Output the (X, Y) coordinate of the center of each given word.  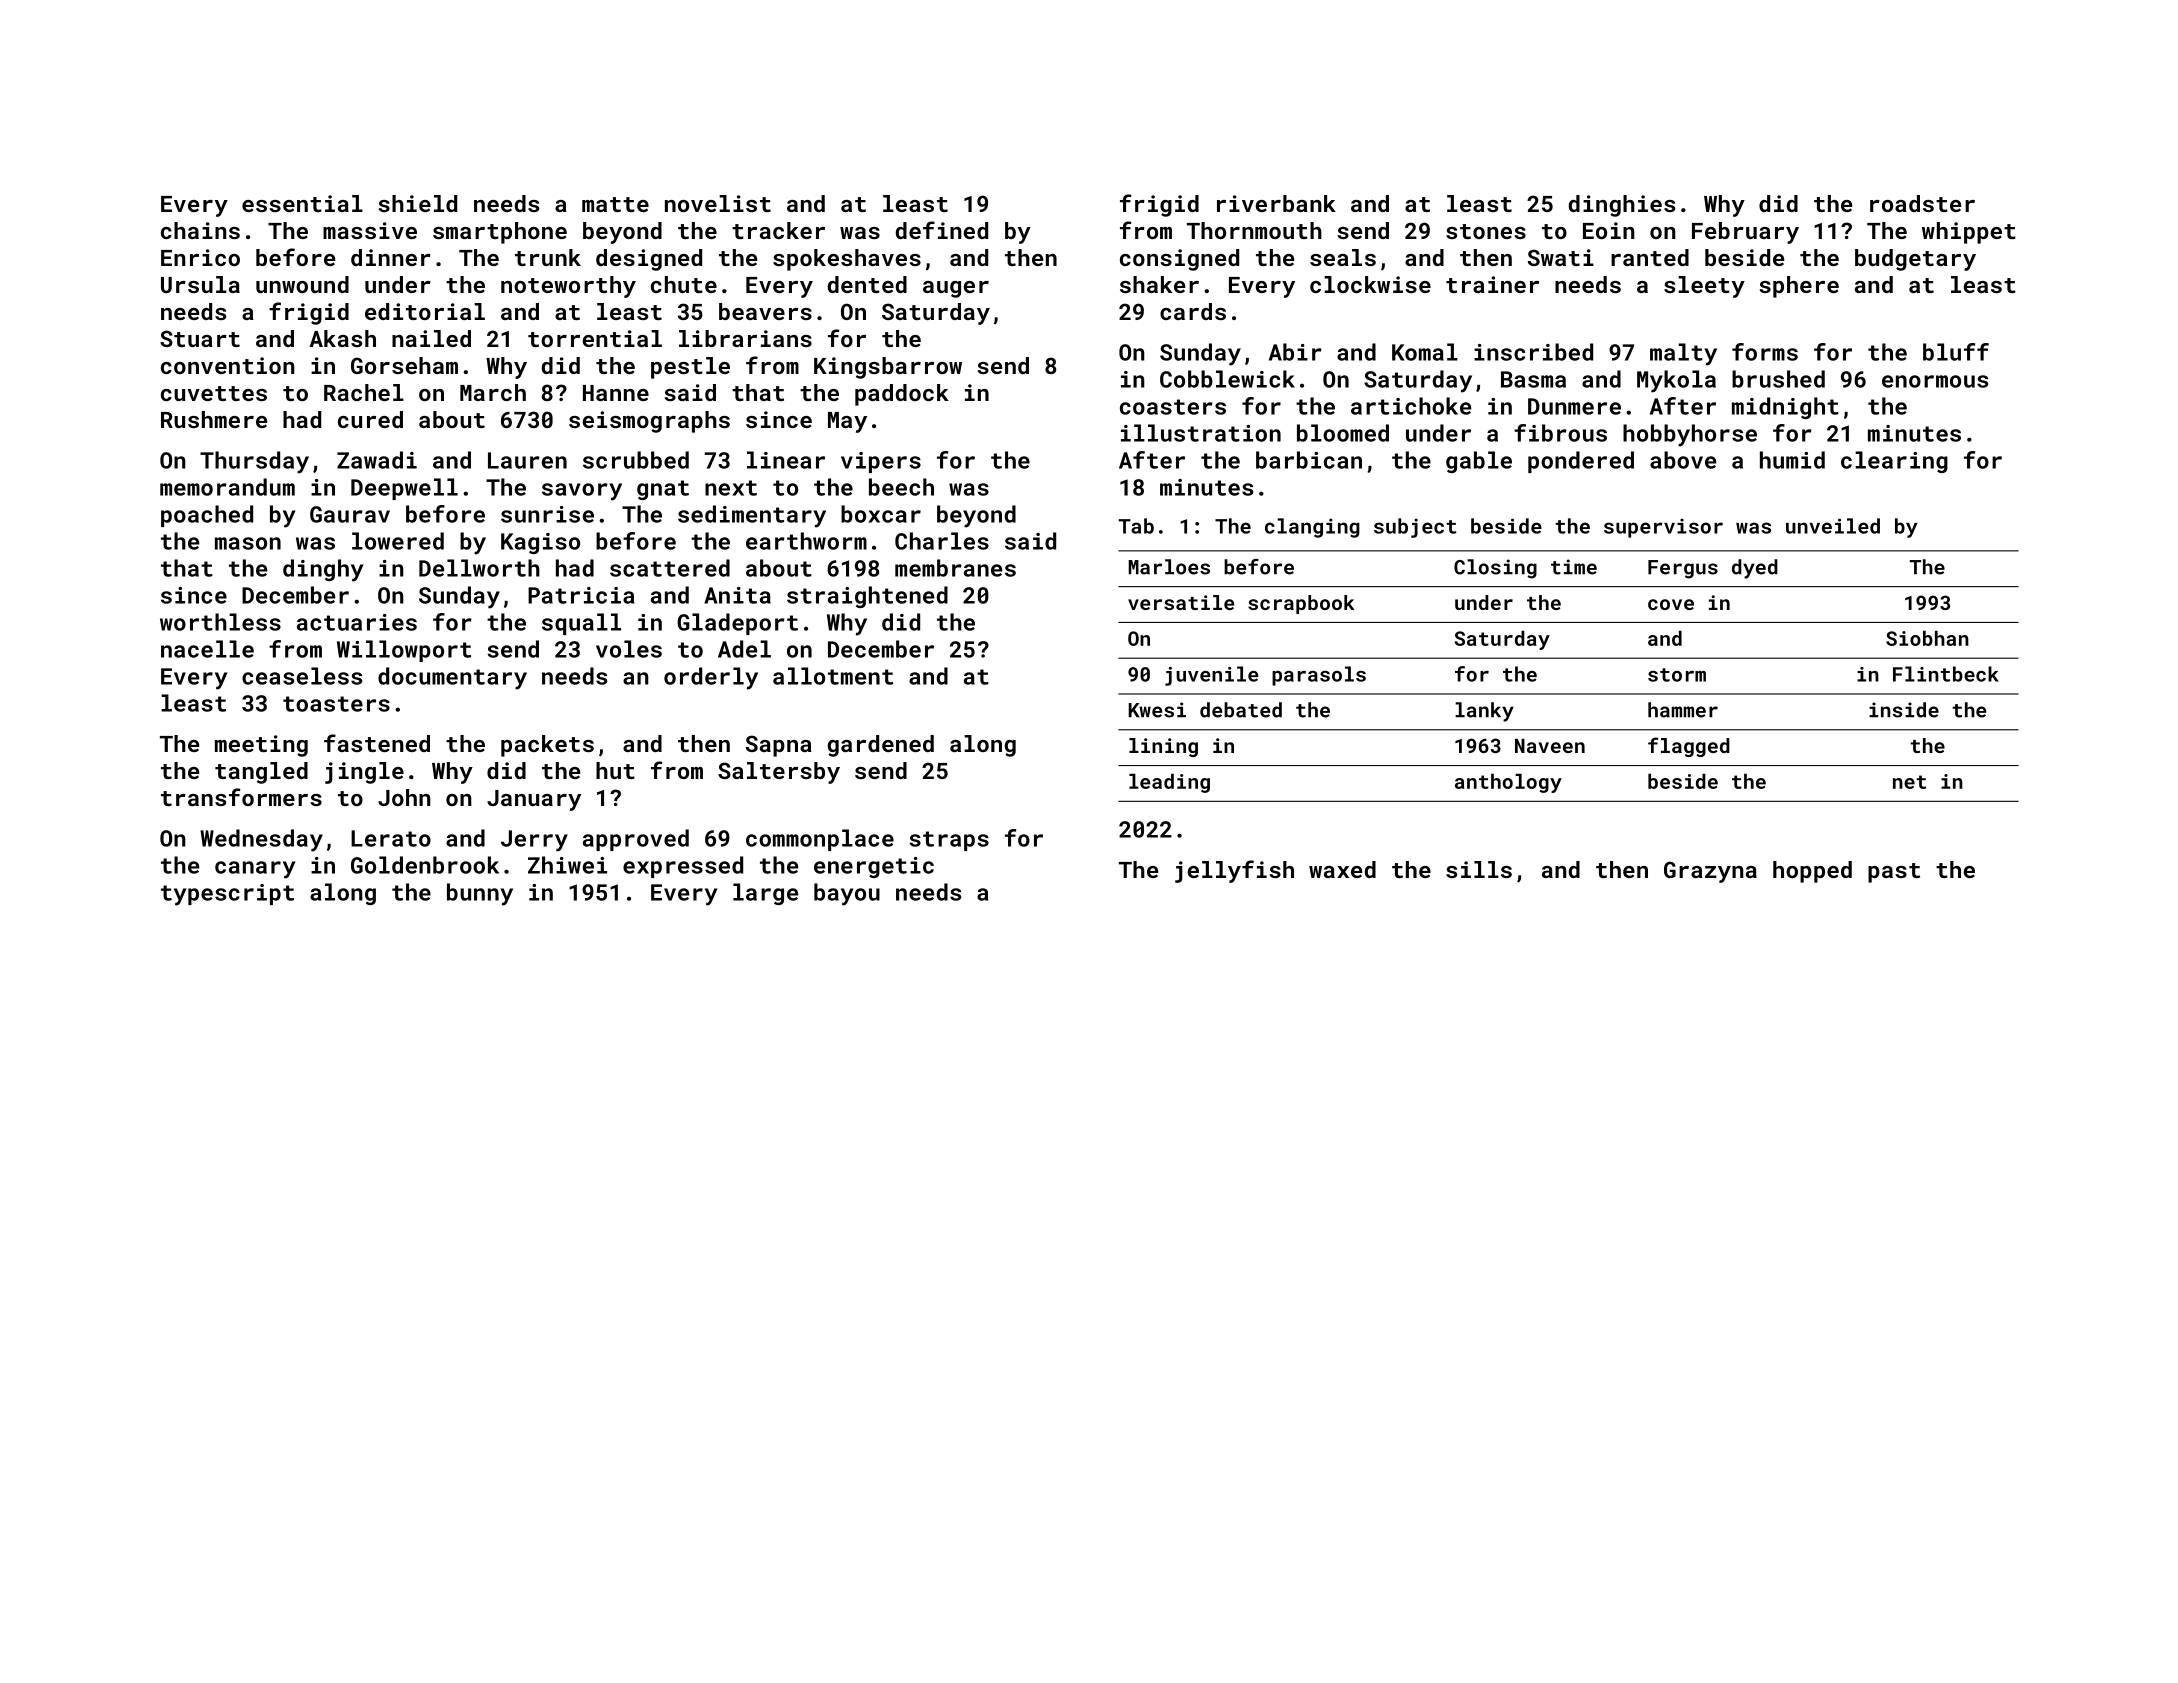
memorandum (227, 487)
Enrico (200, 257)
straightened (867, 597)
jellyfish (1234, 871)
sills (1479, 869)
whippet (1969, 233)
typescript (227, 895)
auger (956, 289)
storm (1677, 675)
